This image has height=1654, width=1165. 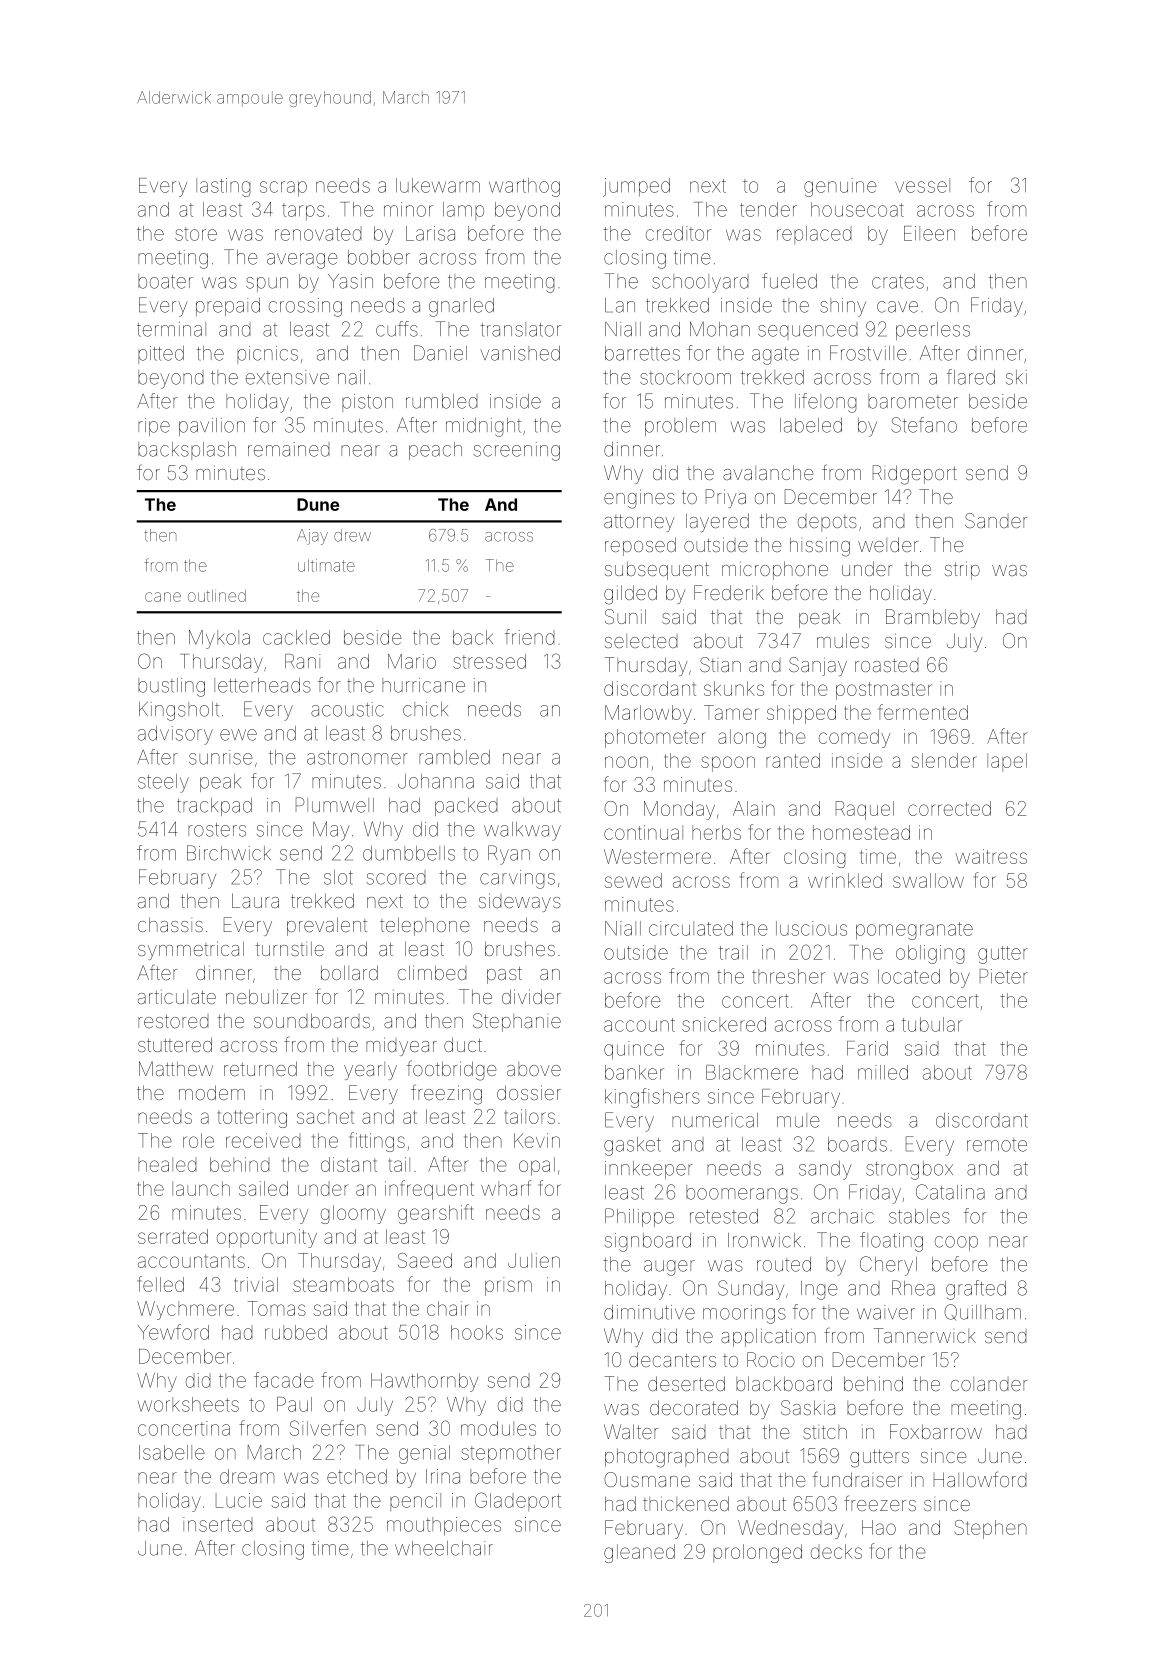 I want to click on sideways, so click(x=520, y=902).
